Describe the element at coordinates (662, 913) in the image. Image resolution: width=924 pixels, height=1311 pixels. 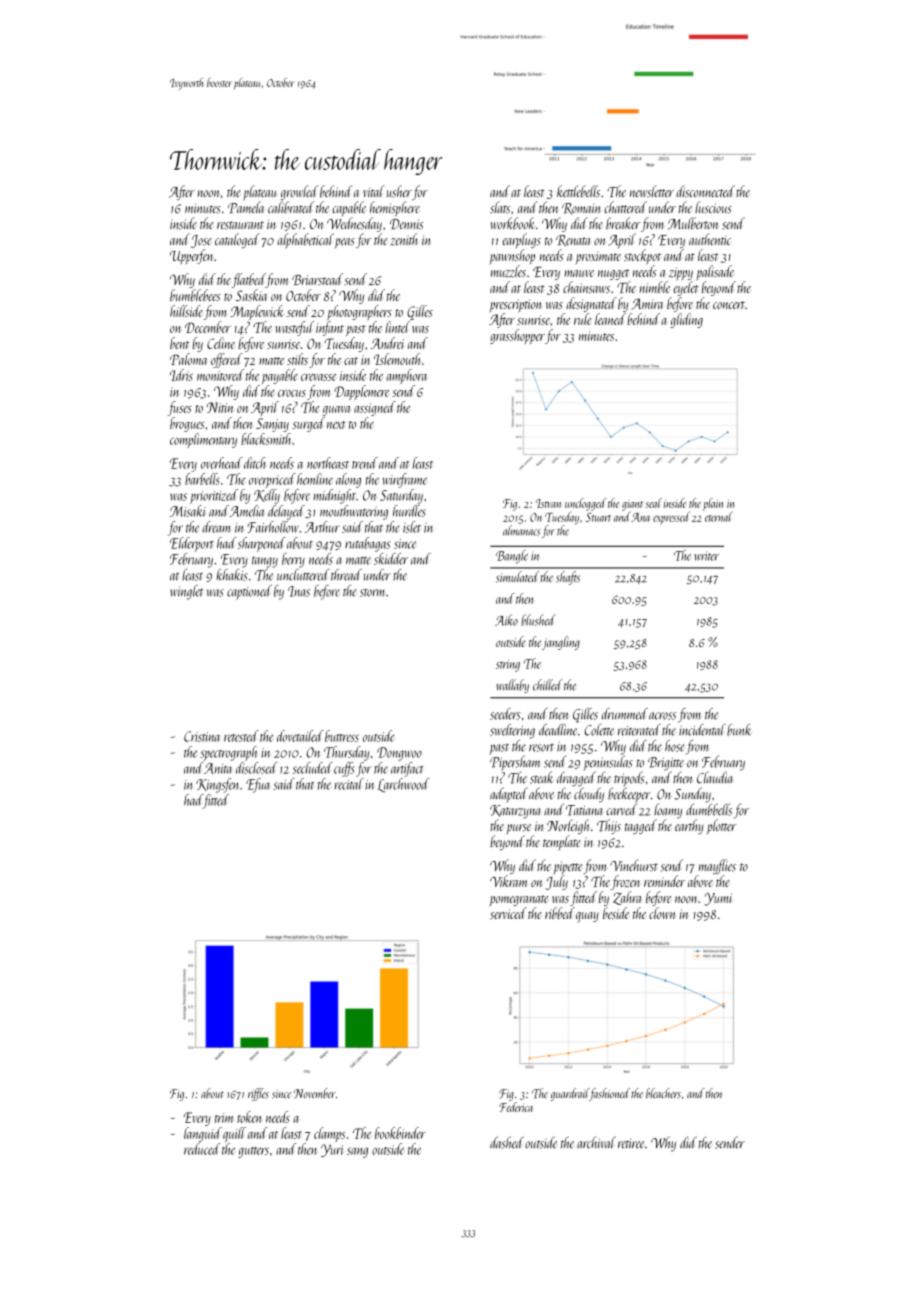
I see `clown` at that location.
